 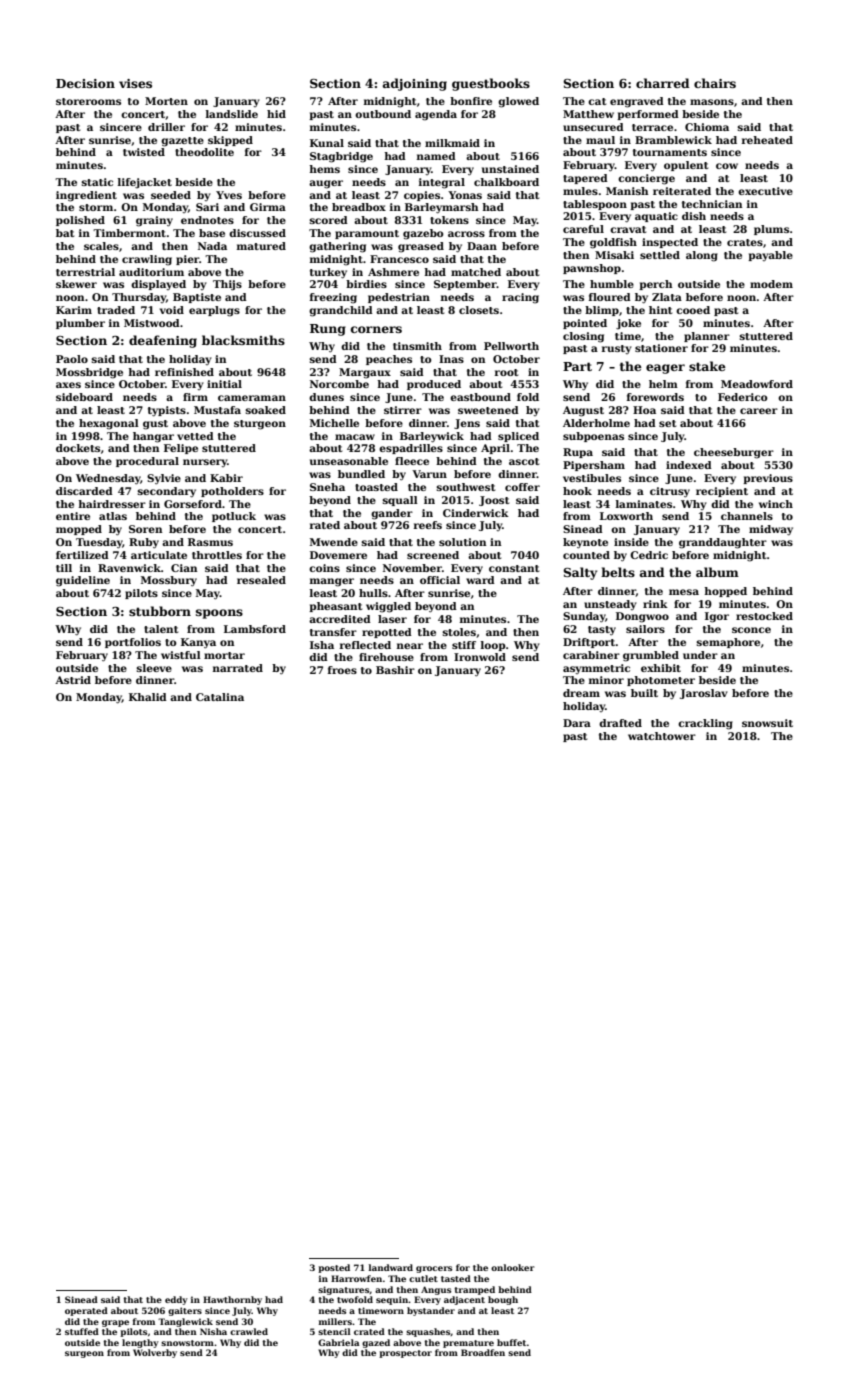 I want to click on eddy, so click(x=176, y=1300).
